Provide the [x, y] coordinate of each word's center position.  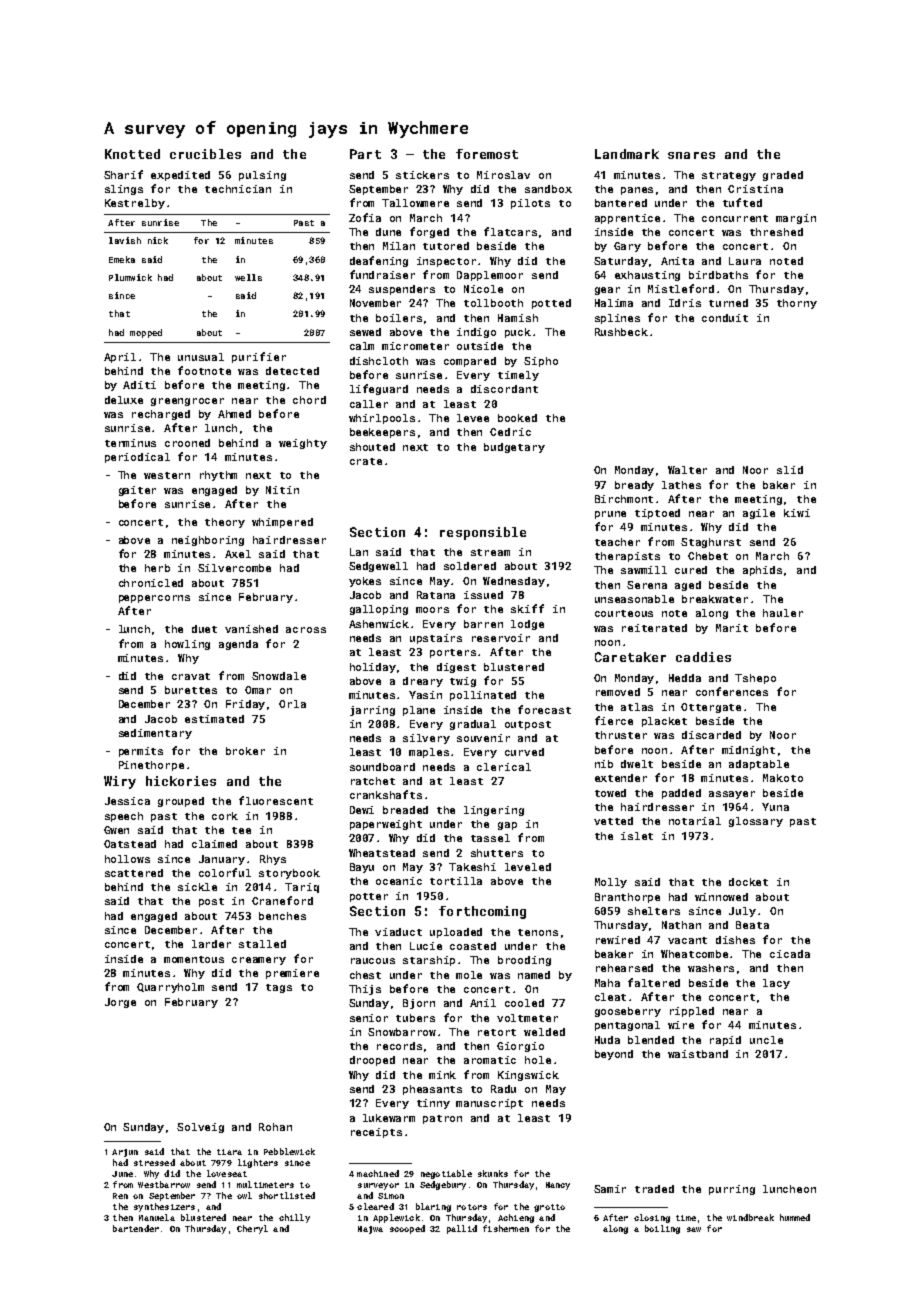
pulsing [262, 176]
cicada [790, 954]
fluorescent [276, 800]
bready [634, 486]
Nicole [483, 289]
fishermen [506, 1228]
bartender [136, 1228]
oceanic [399, 881]
